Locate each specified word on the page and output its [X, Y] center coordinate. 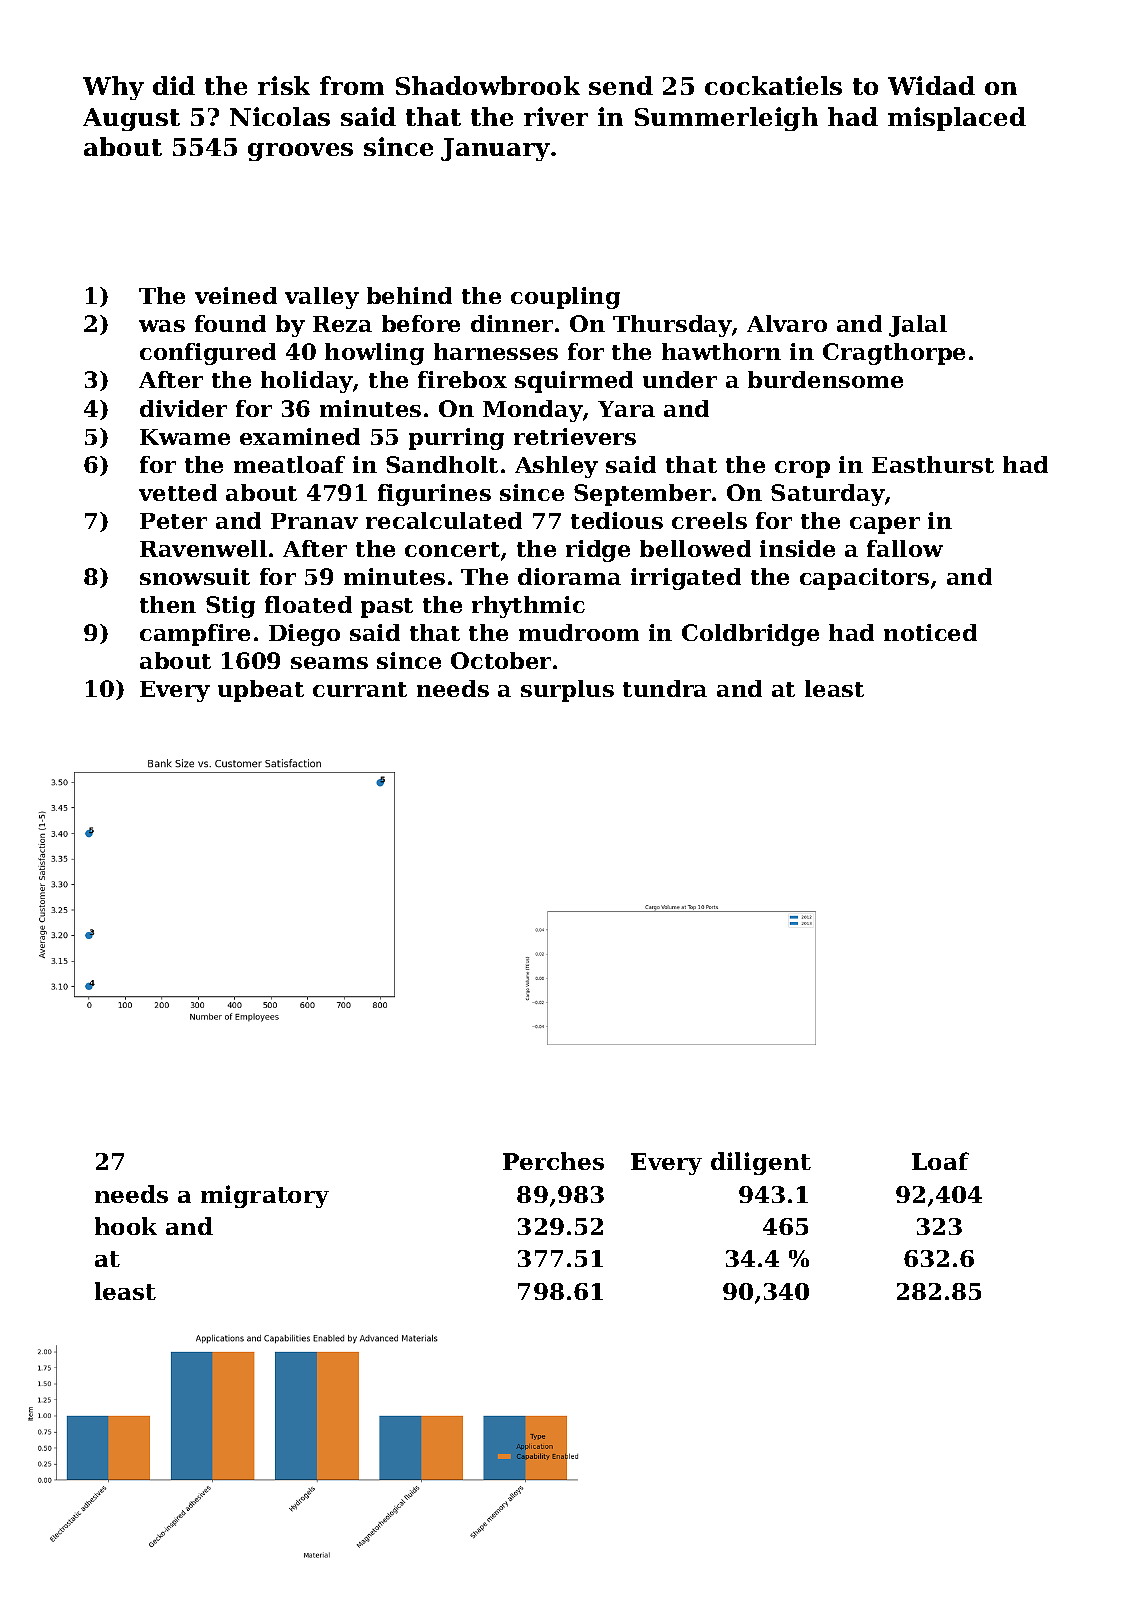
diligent [761, 1163]
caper [885, 525]
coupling [565, 298]
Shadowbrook [488, 85]
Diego [304, 635]
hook [126, 1226]
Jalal [918, 326]
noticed [930, 632]
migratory [265, 1196]
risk [284, 85]
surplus [567, 691]
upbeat [261, 691]
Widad [931, 85]
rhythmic [528, 607]
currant [360, 689]
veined [236, 295]
